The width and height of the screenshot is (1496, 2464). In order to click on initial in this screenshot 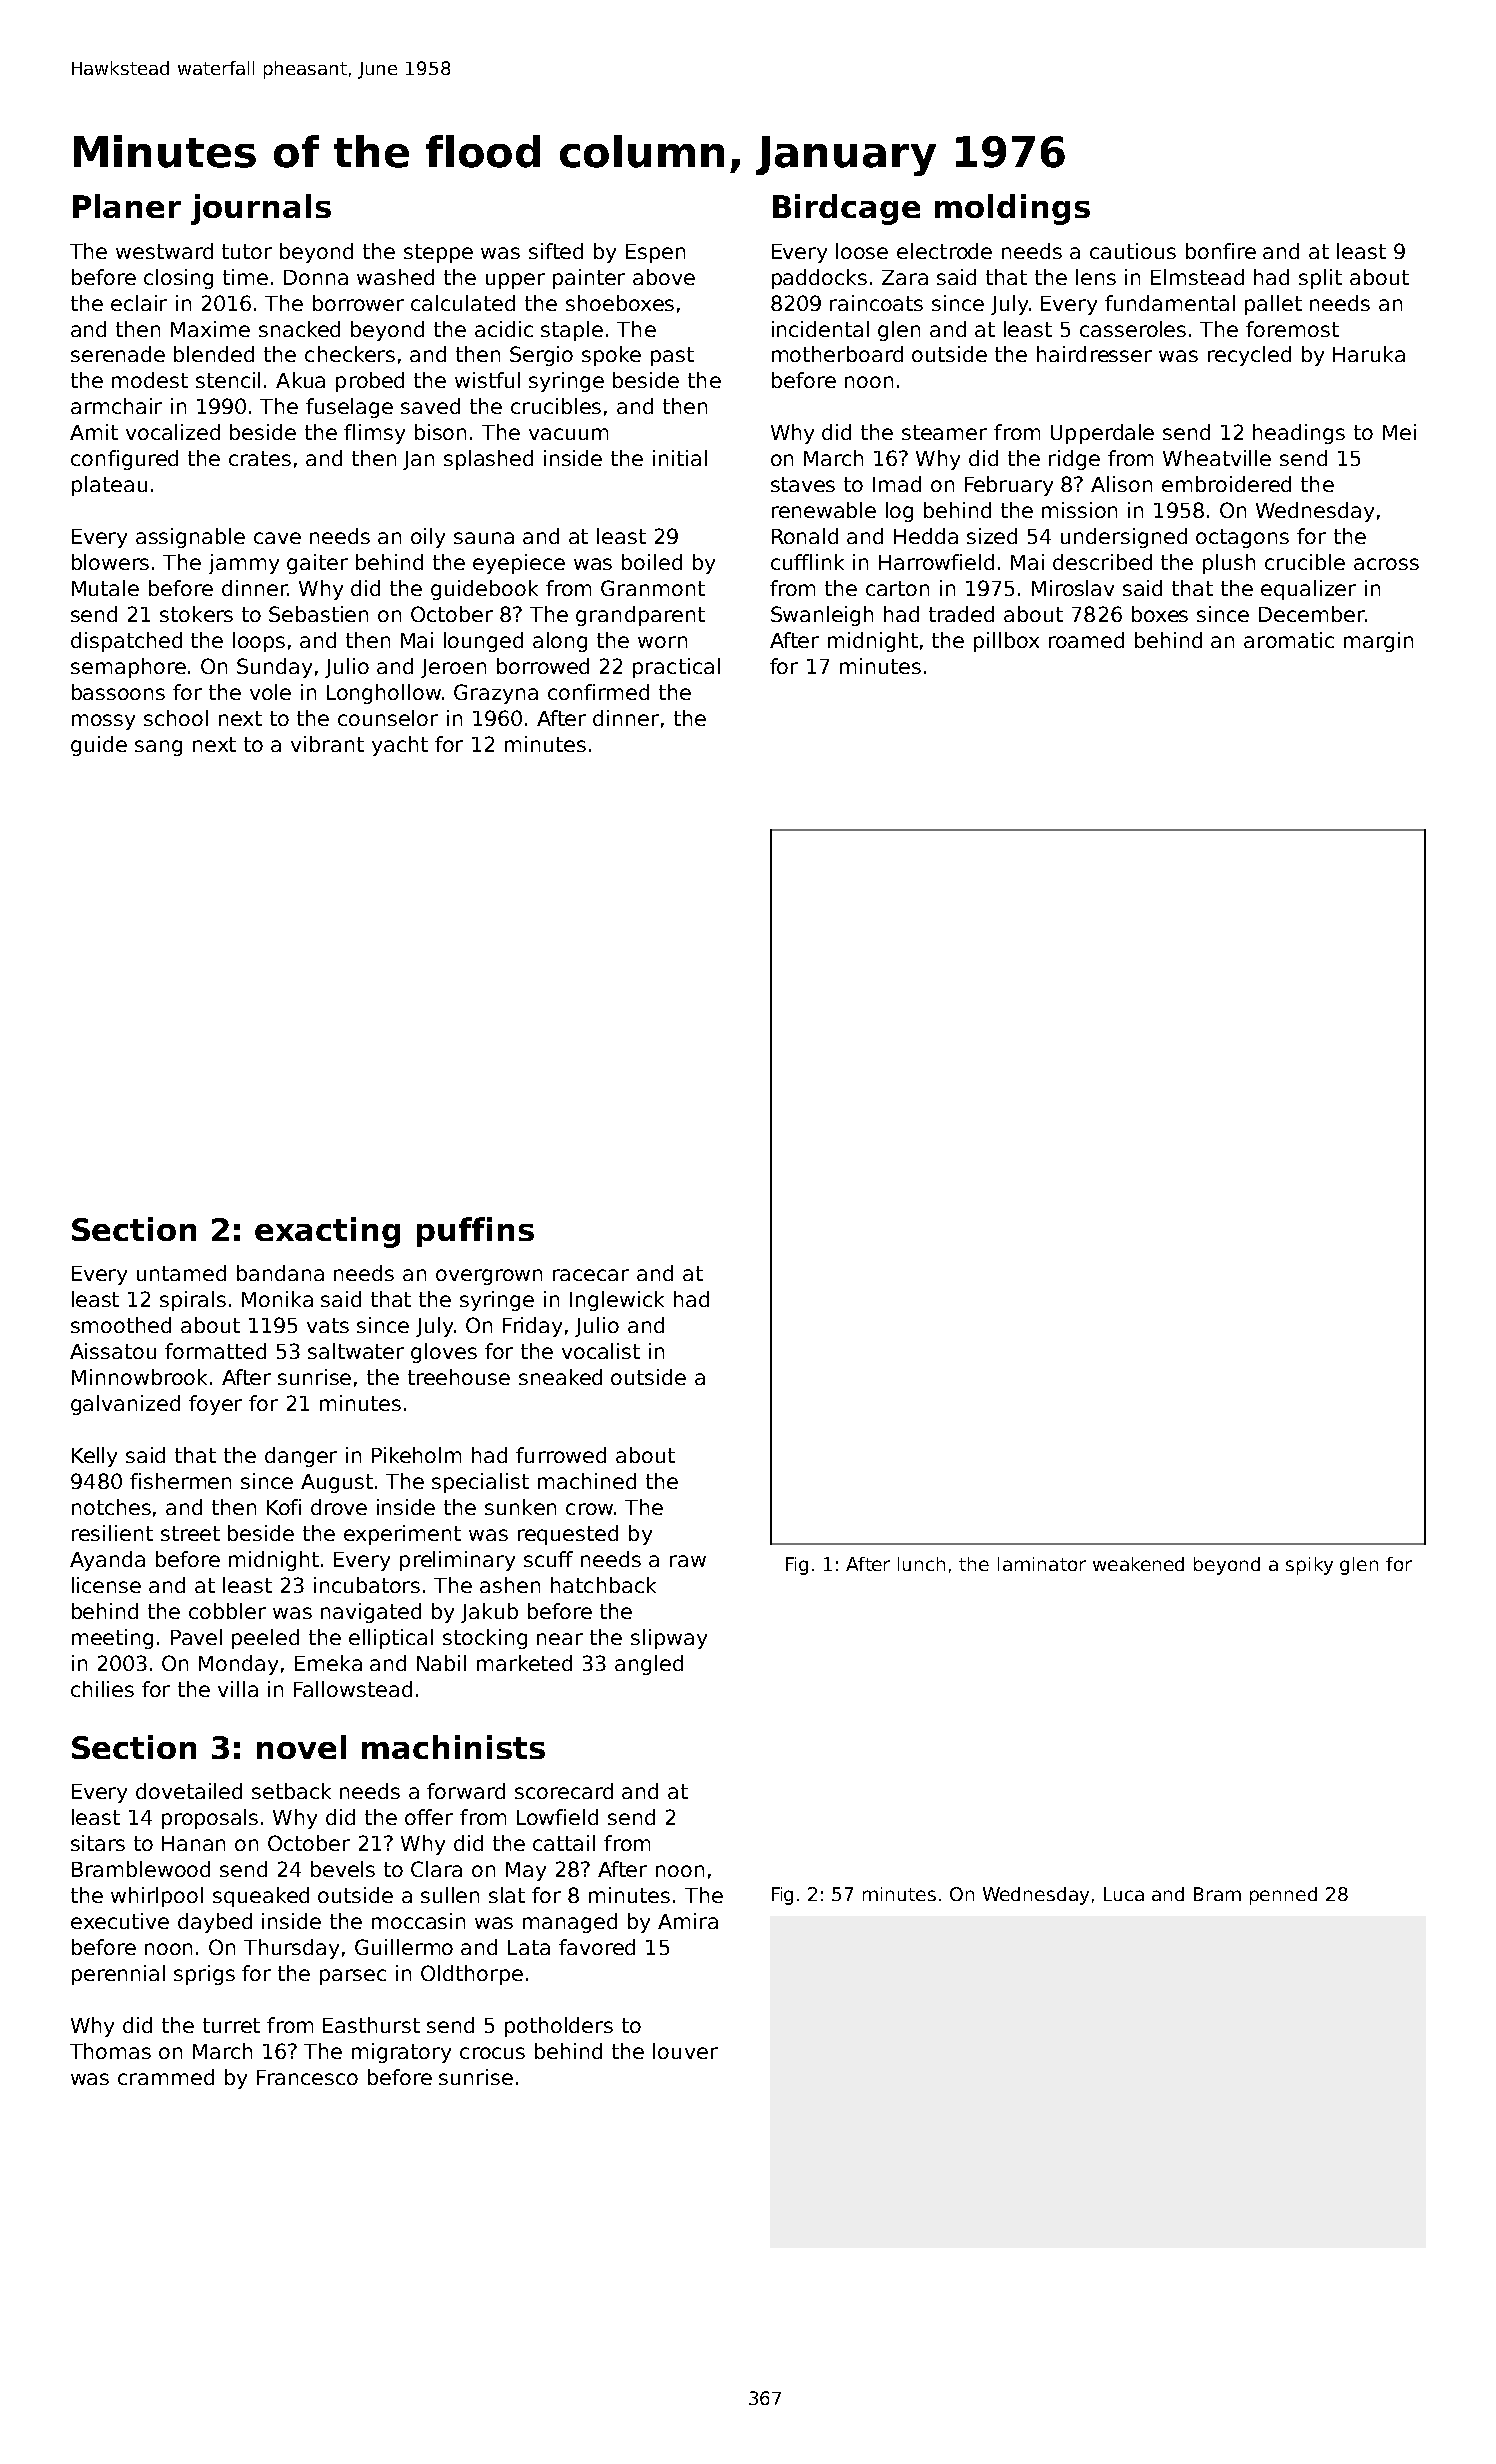, I will do `click(680, 458)`.
